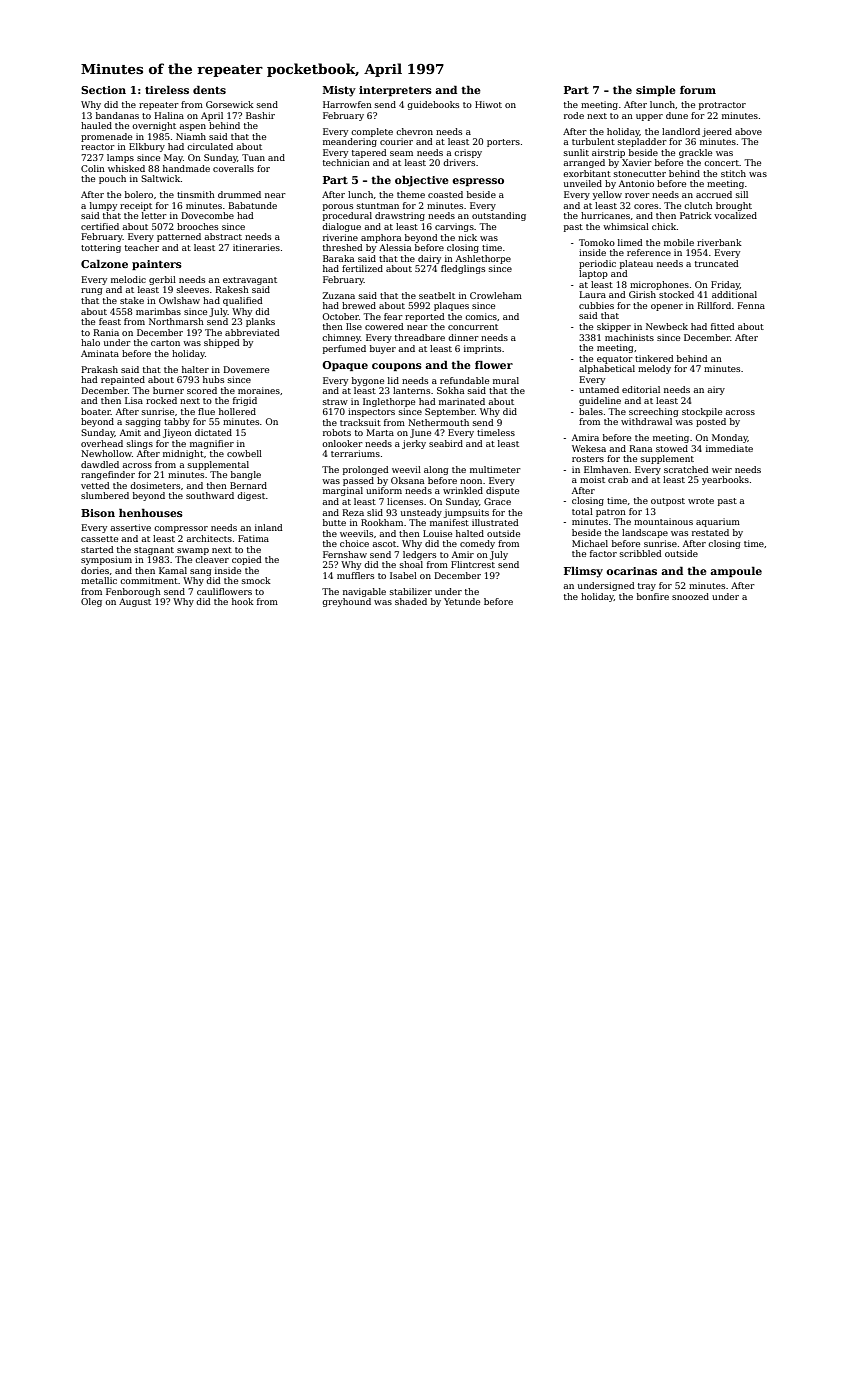  What do you see at coordinates (676, 294) in the screenshot?
I see `stocked` at bounding box center [676, 294].
